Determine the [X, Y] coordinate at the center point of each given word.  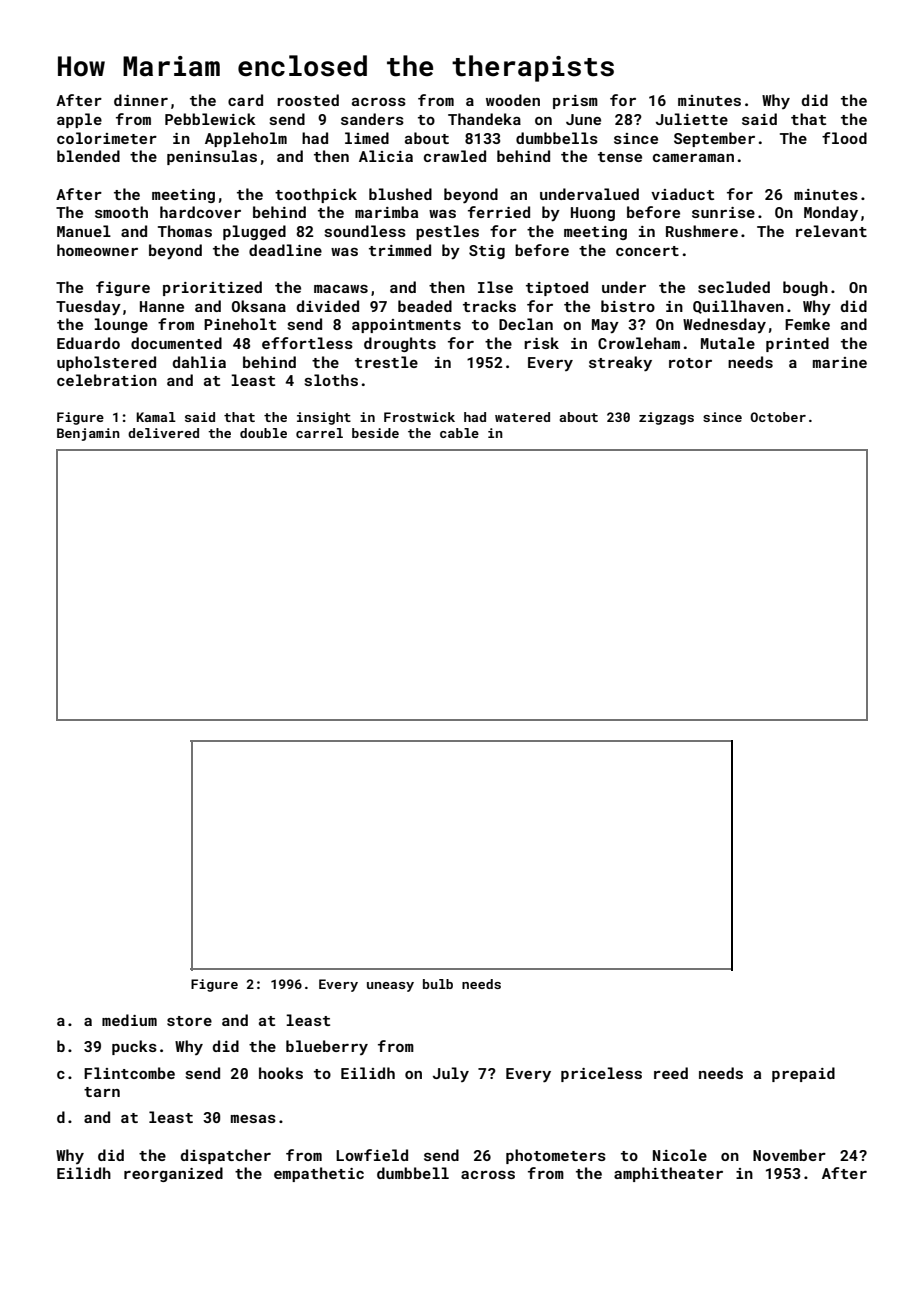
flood [844, 138]
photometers [556, 1156]
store [189, 1021]
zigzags [666, 418]
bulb [438, 984]
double [263, 433]
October [778, 417]
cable [459, 433]
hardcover [200, 212]
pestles [447, 232]
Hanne [162, 306]
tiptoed [557, 288]
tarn [102, 1092]
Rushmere [702, 231]
